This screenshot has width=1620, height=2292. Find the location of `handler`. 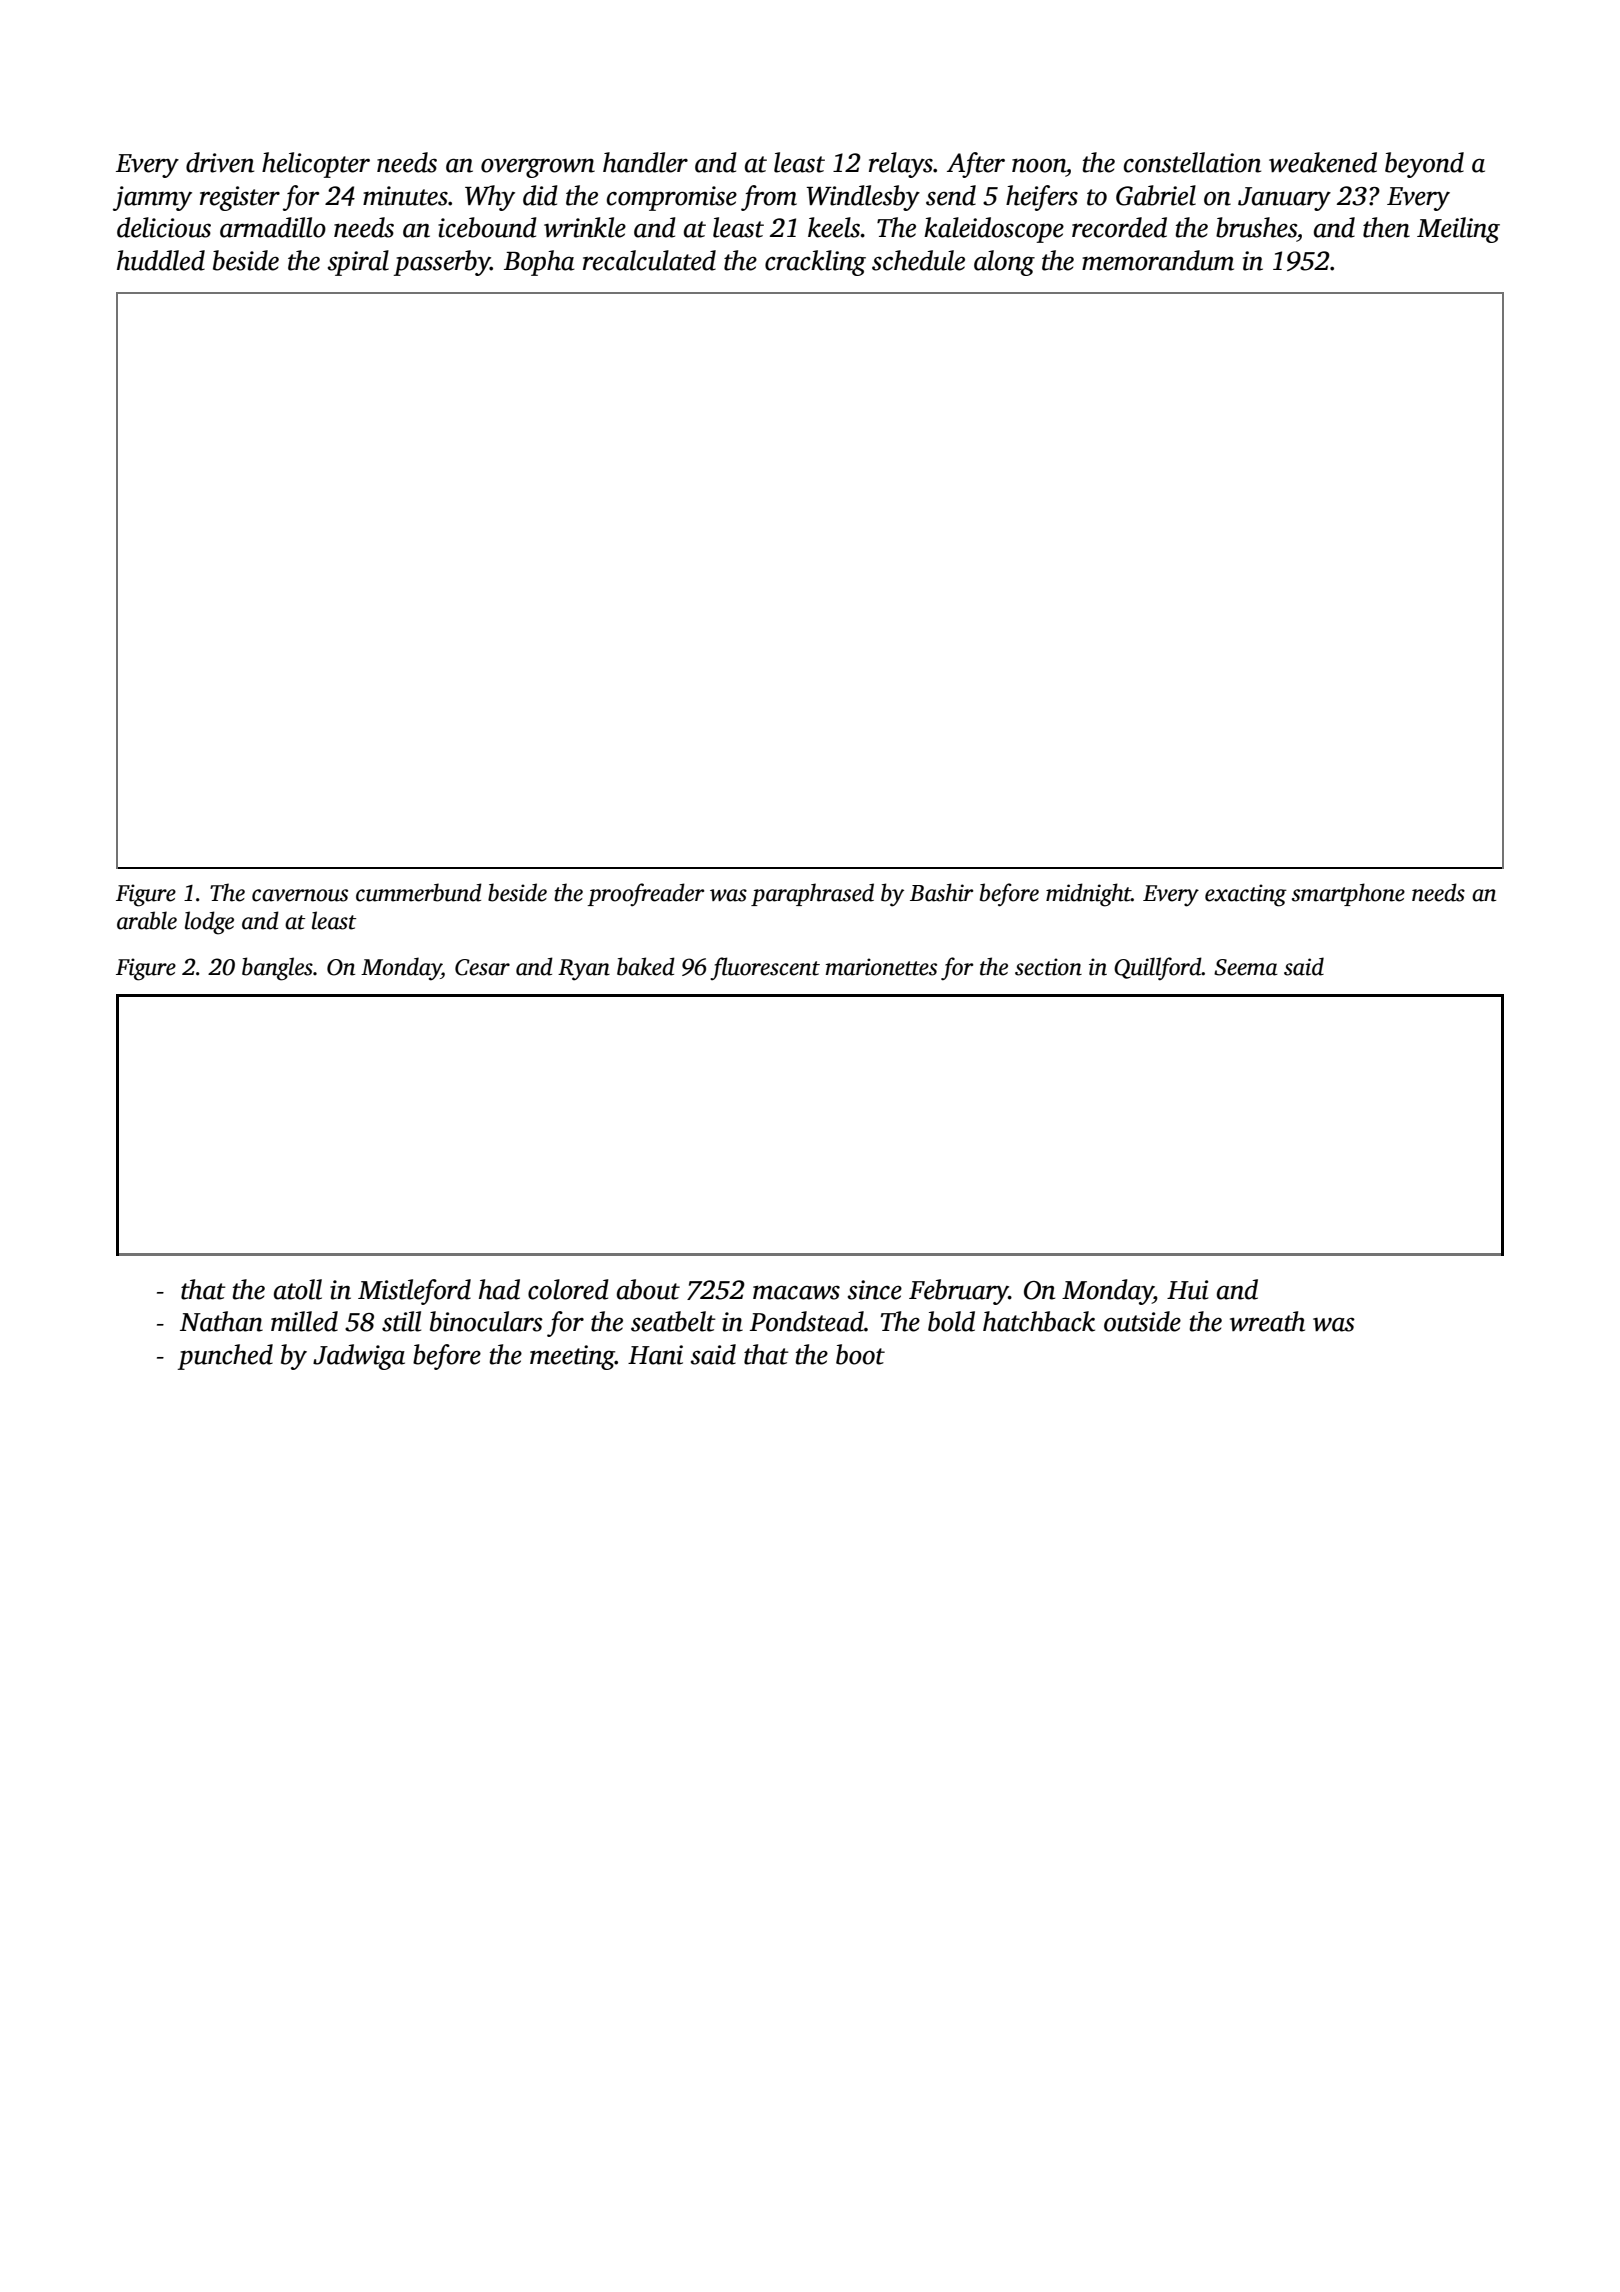

handler is located at coordinates (645, 162).
